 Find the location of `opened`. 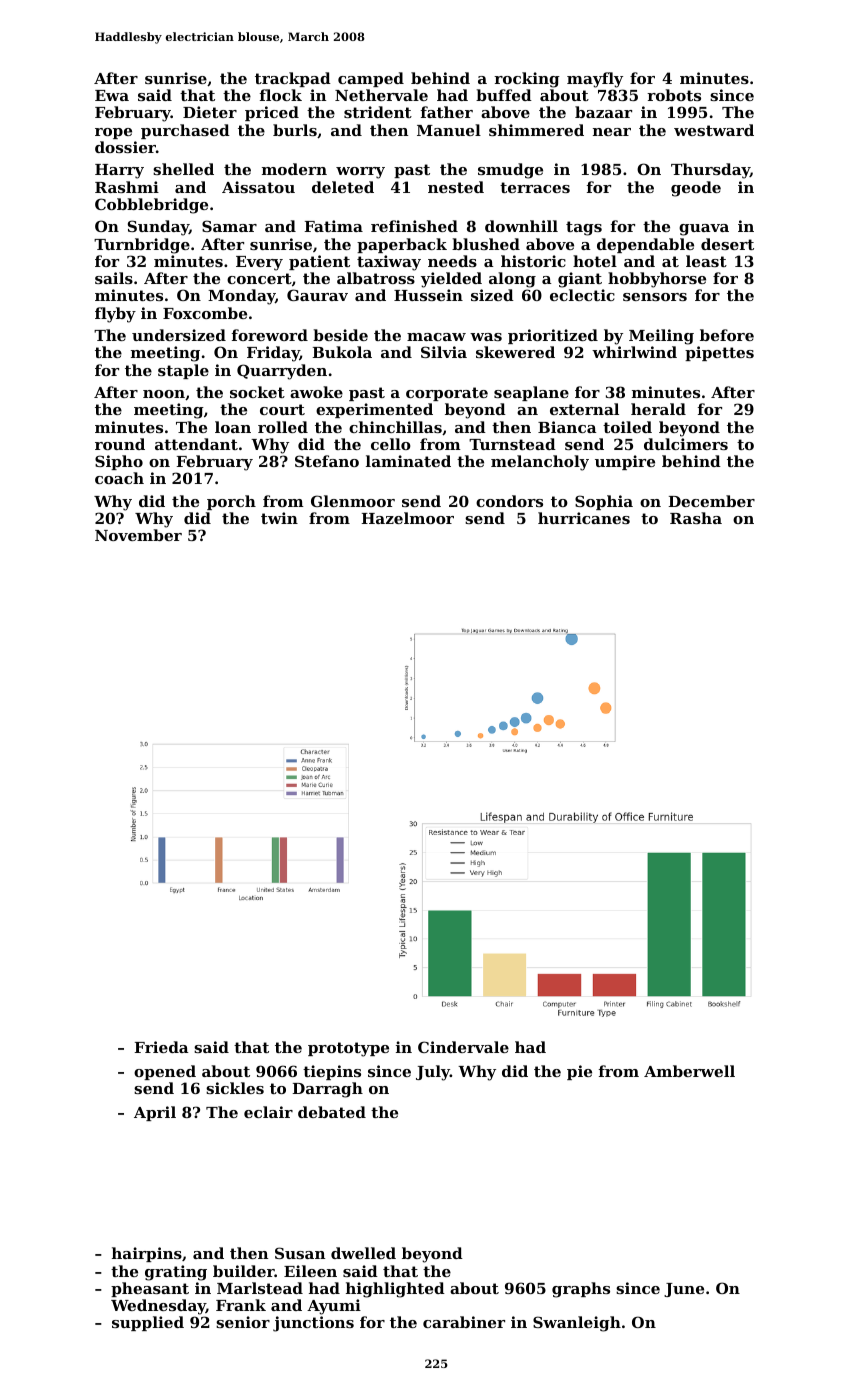

opened is located at coordinates (165, 1072).
